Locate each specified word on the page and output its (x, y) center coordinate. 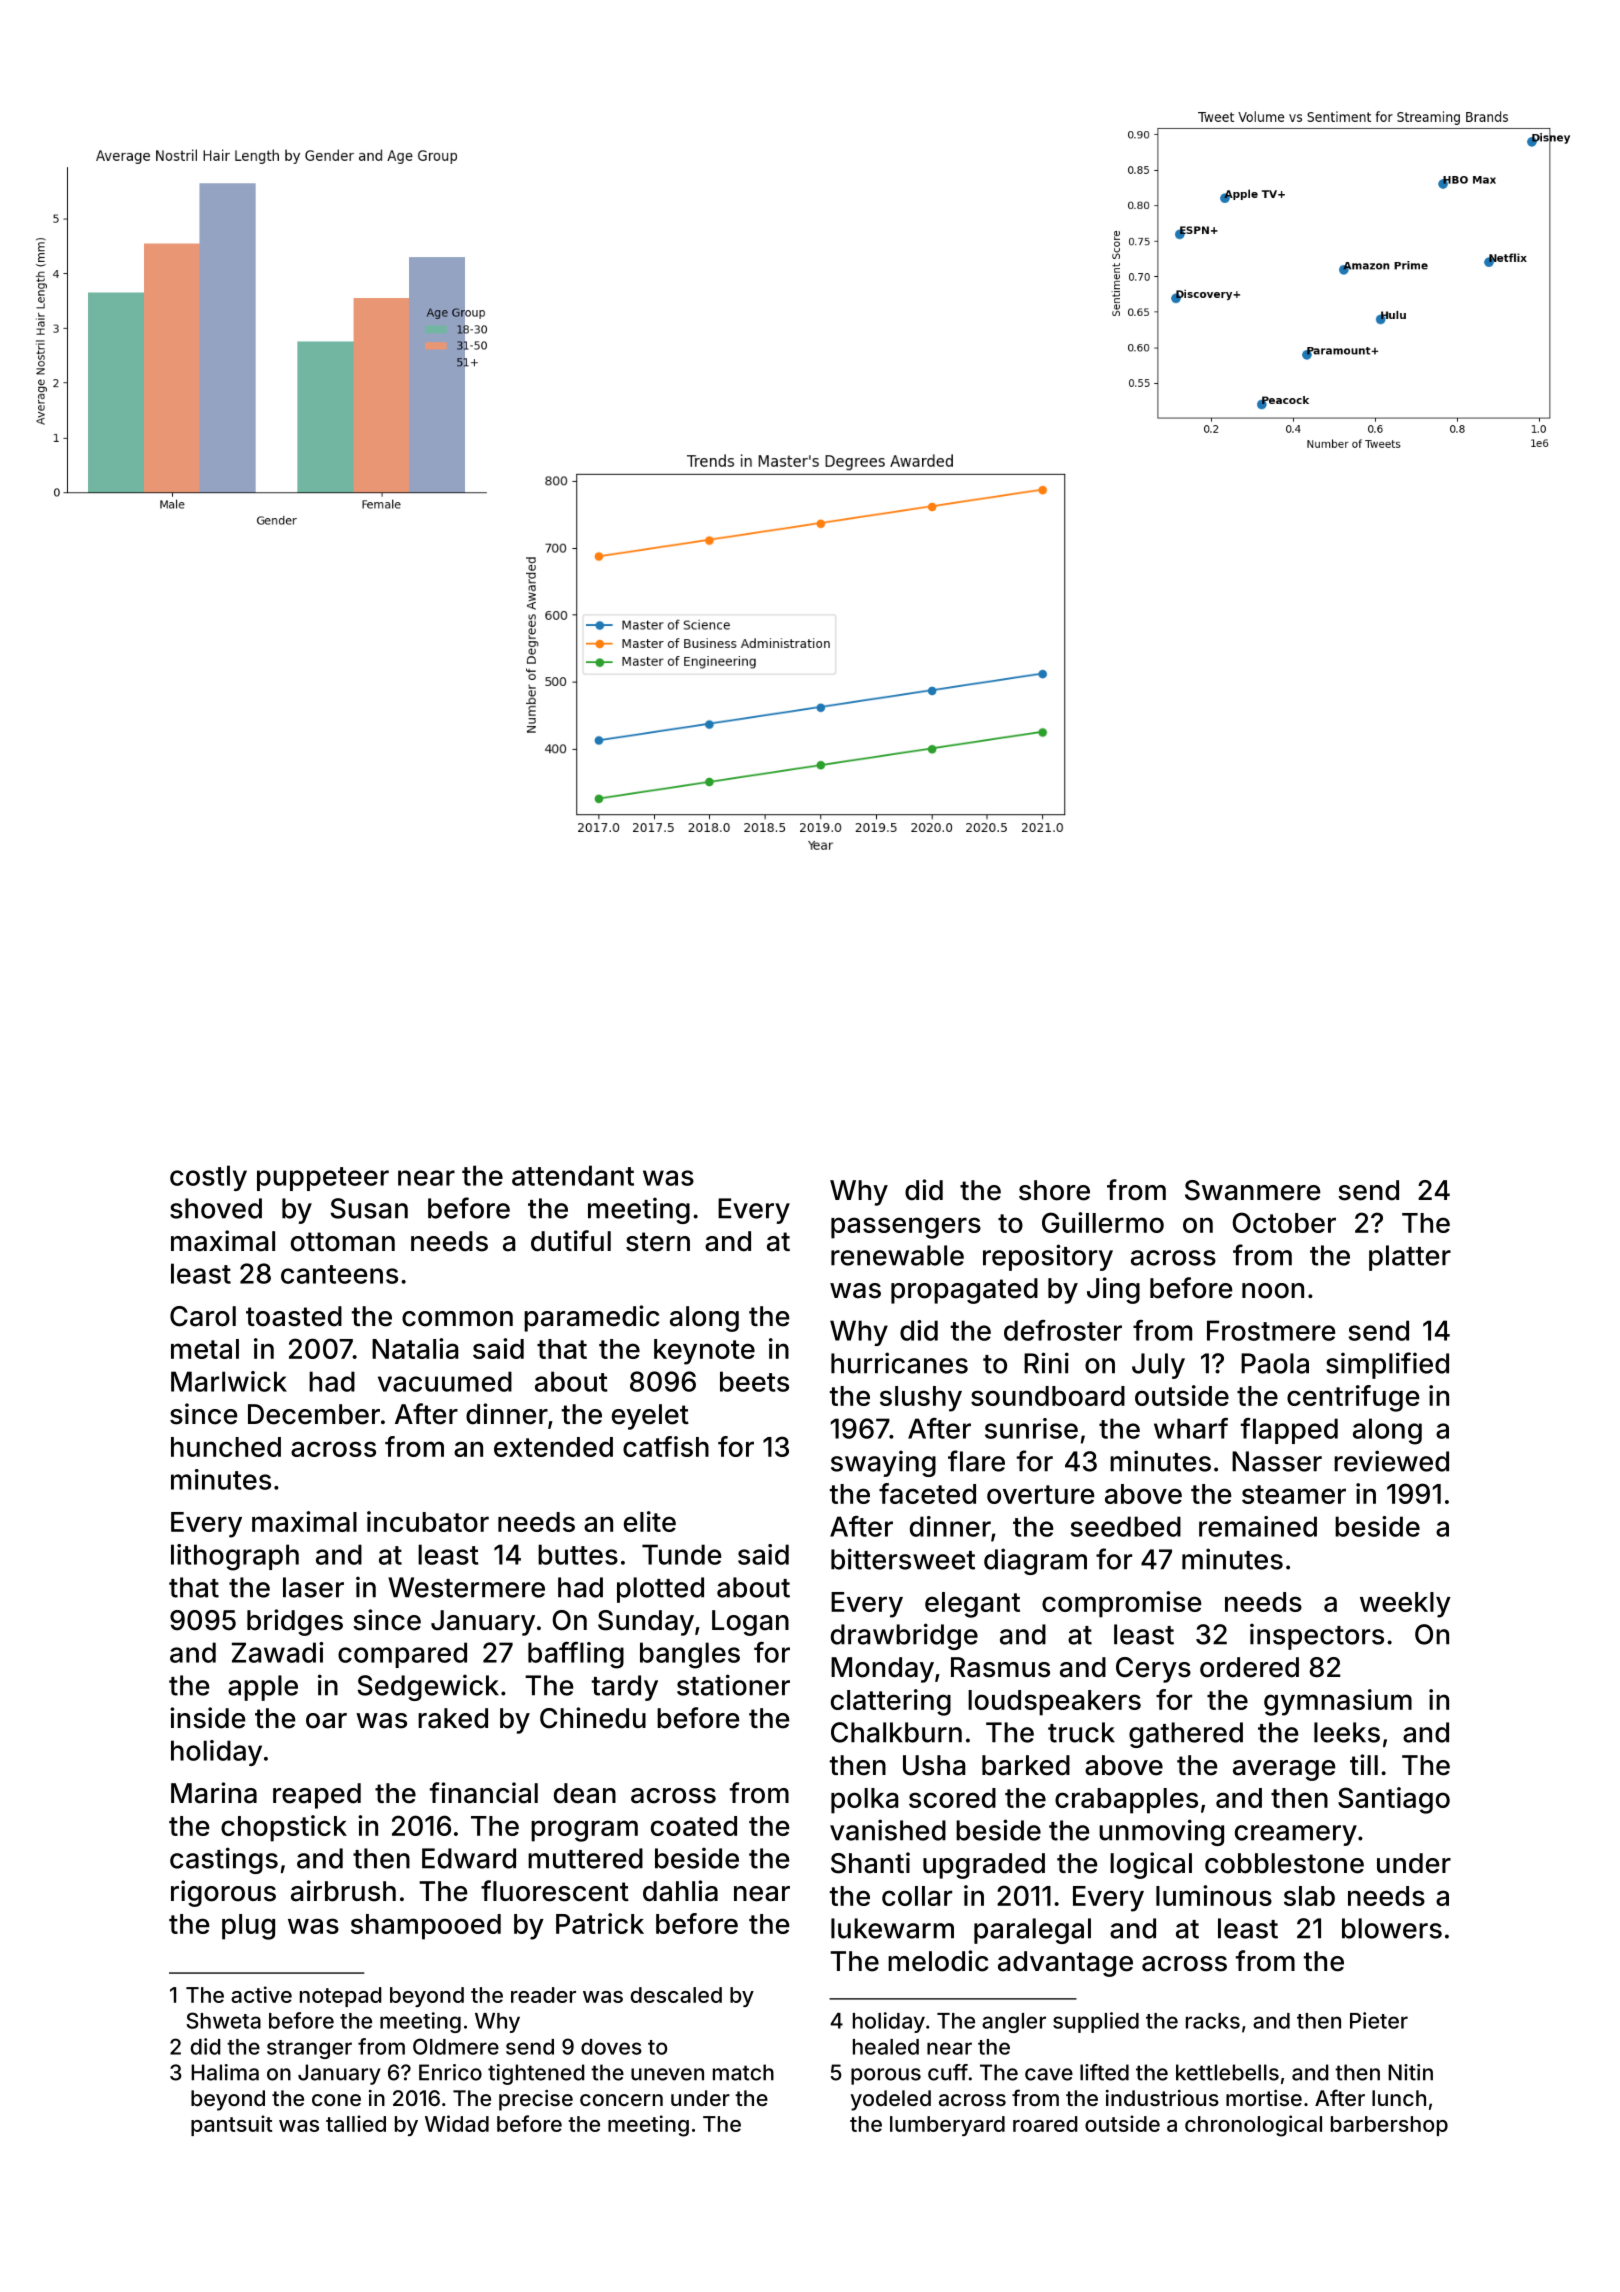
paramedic (591, 1318)
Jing (1113, 1290)
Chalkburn (896, 1732)
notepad (340, 1997)
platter (1410, 1258)
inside (207, 1718)
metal (205, 1349)
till (1364, 1764)
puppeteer (323, 1179)
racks (1213, 2021)
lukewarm (892, 1928)
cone (336, 2100)
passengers (906, 1228)
